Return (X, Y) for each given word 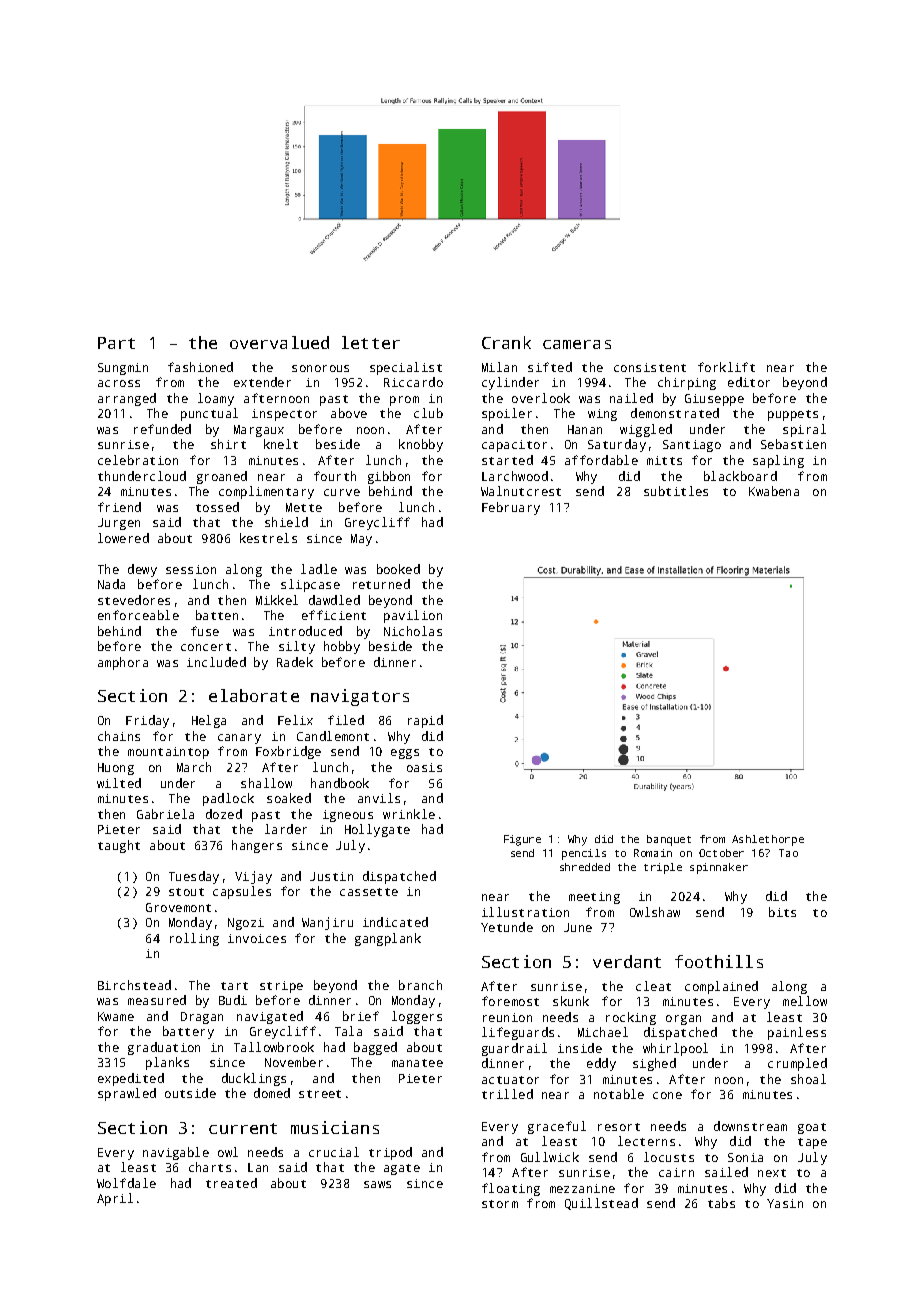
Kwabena (774, 491)
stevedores (134, 600)
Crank (506, 342)
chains (119, 736)
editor (749, 382)
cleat (653, 986)
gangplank (388, 939)
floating (511, 1189)
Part (116, 343)
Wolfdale (126, 1183)
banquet (669, 840)
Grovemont (178, 907)
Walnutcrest (521, 491)
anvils (379, 798)
